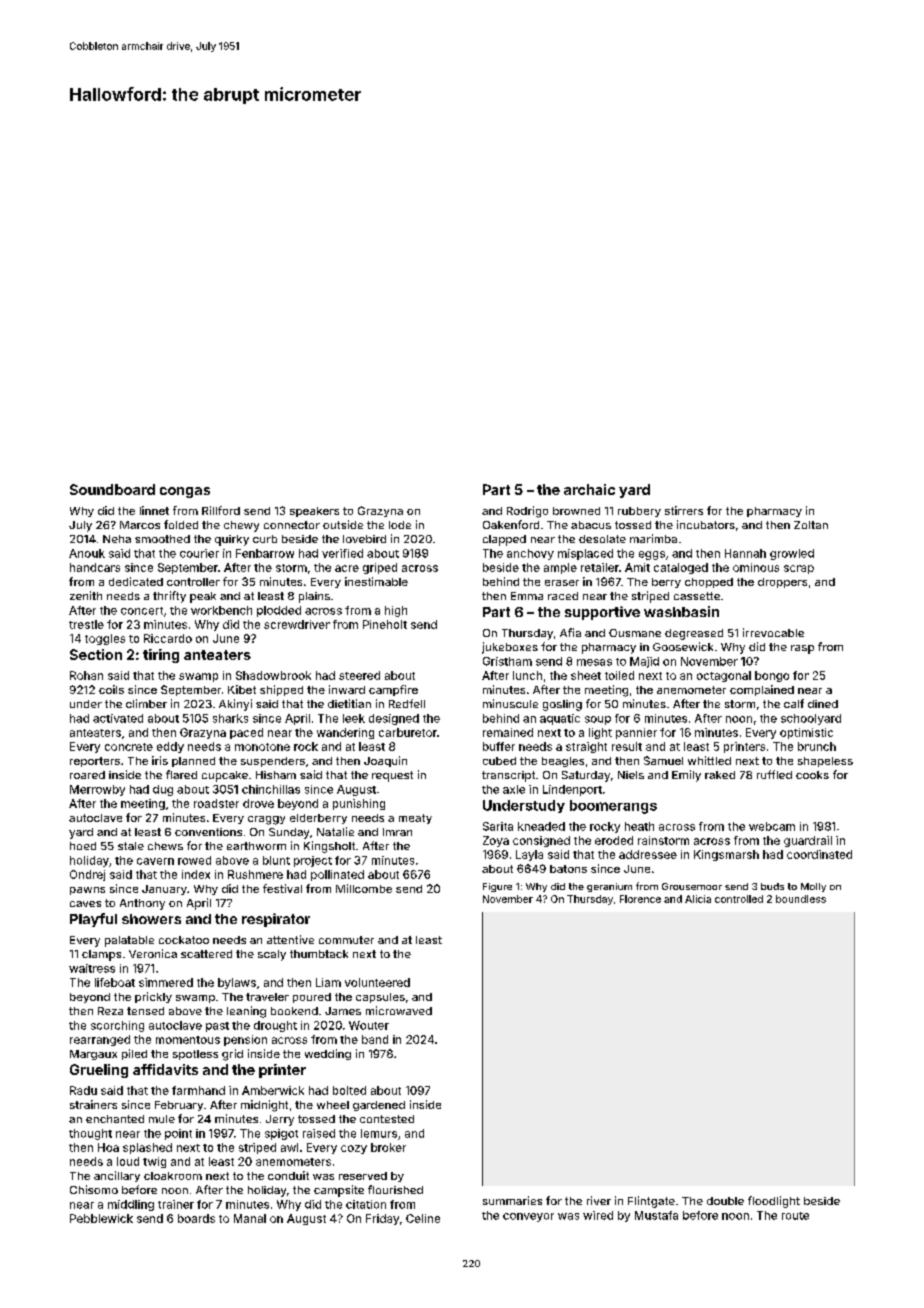 The height and width of the document is (1308, 924). I want to click on route, so click(795, 1216).
